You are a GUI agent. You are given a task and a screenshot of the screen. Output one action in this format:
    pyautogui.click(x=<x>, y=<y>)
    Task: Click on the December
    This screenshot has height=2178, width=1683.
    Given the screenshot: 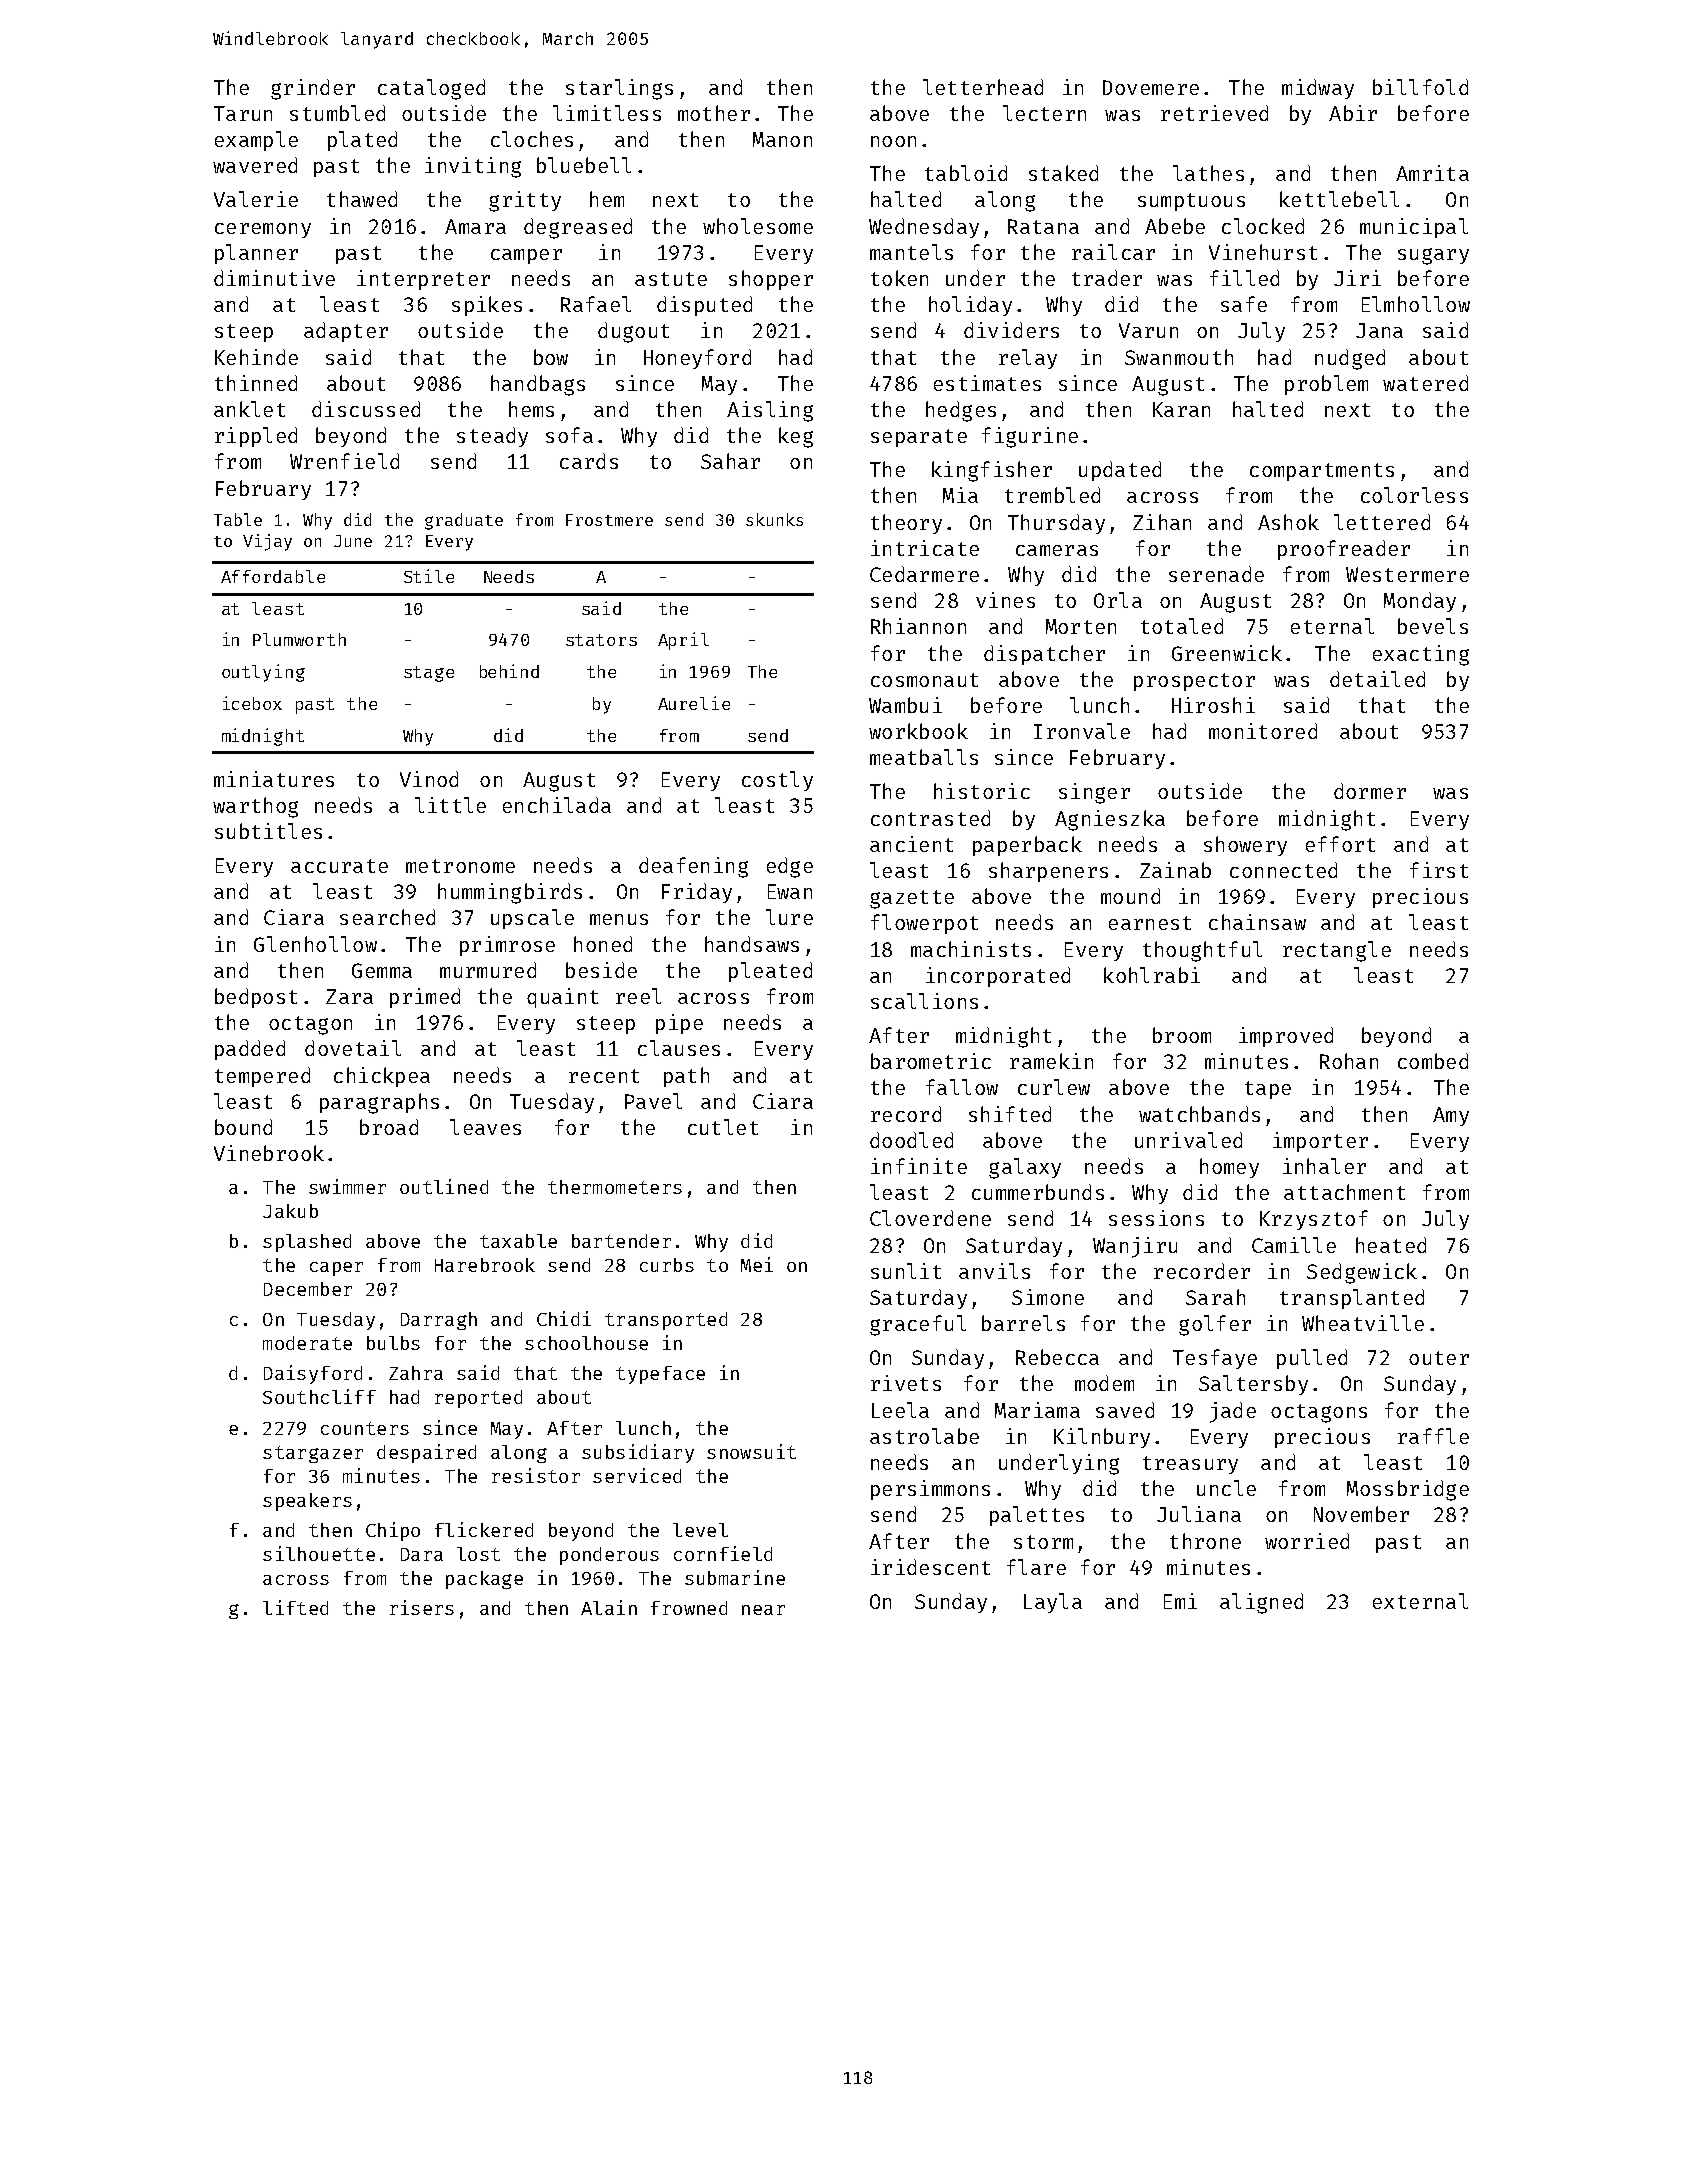 What is the action you would take?
    pyautogui.click(x=308, y=1289)
